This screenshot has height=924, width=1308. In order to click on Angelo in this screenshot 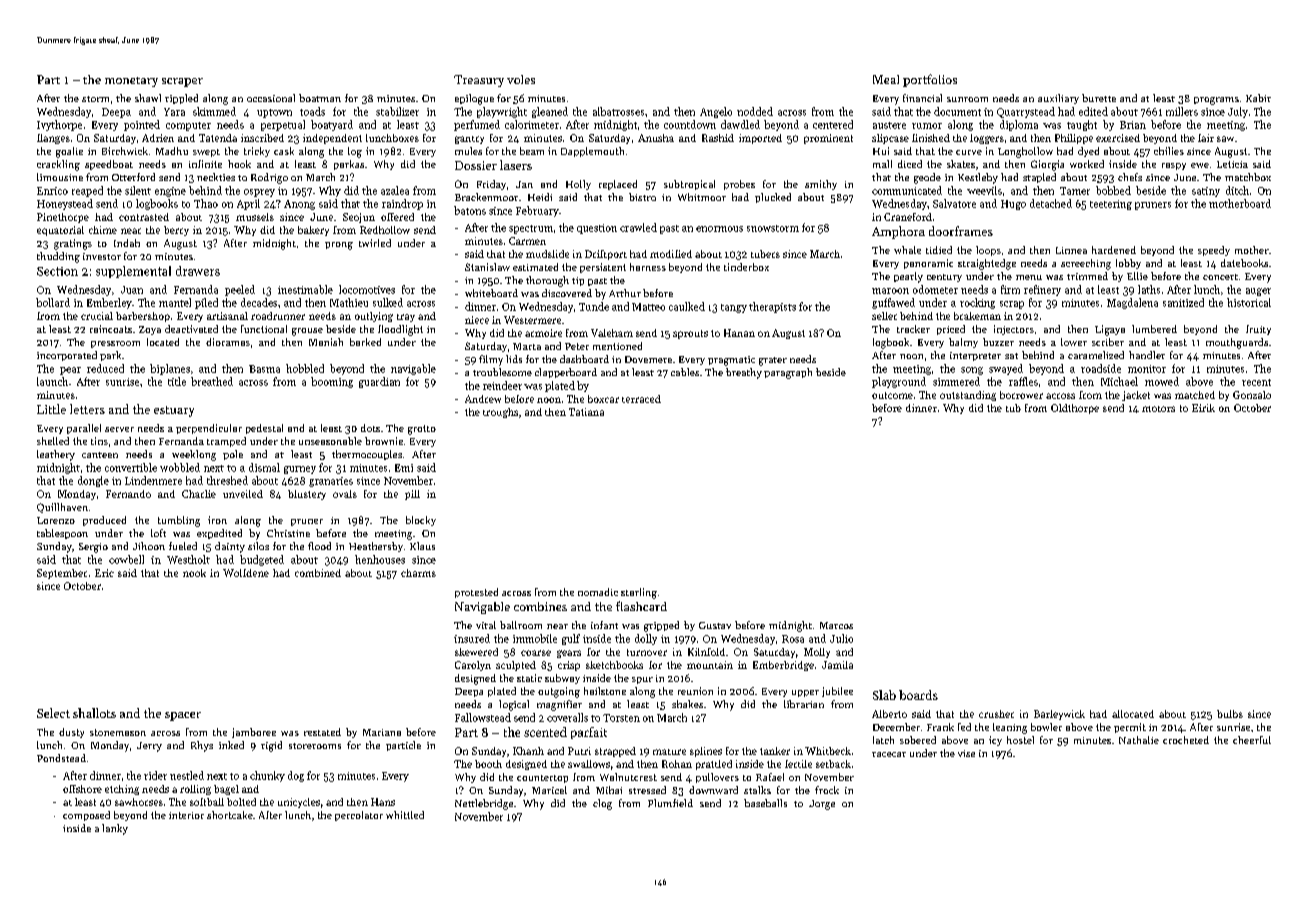, I will do `click(716, 112)`.
